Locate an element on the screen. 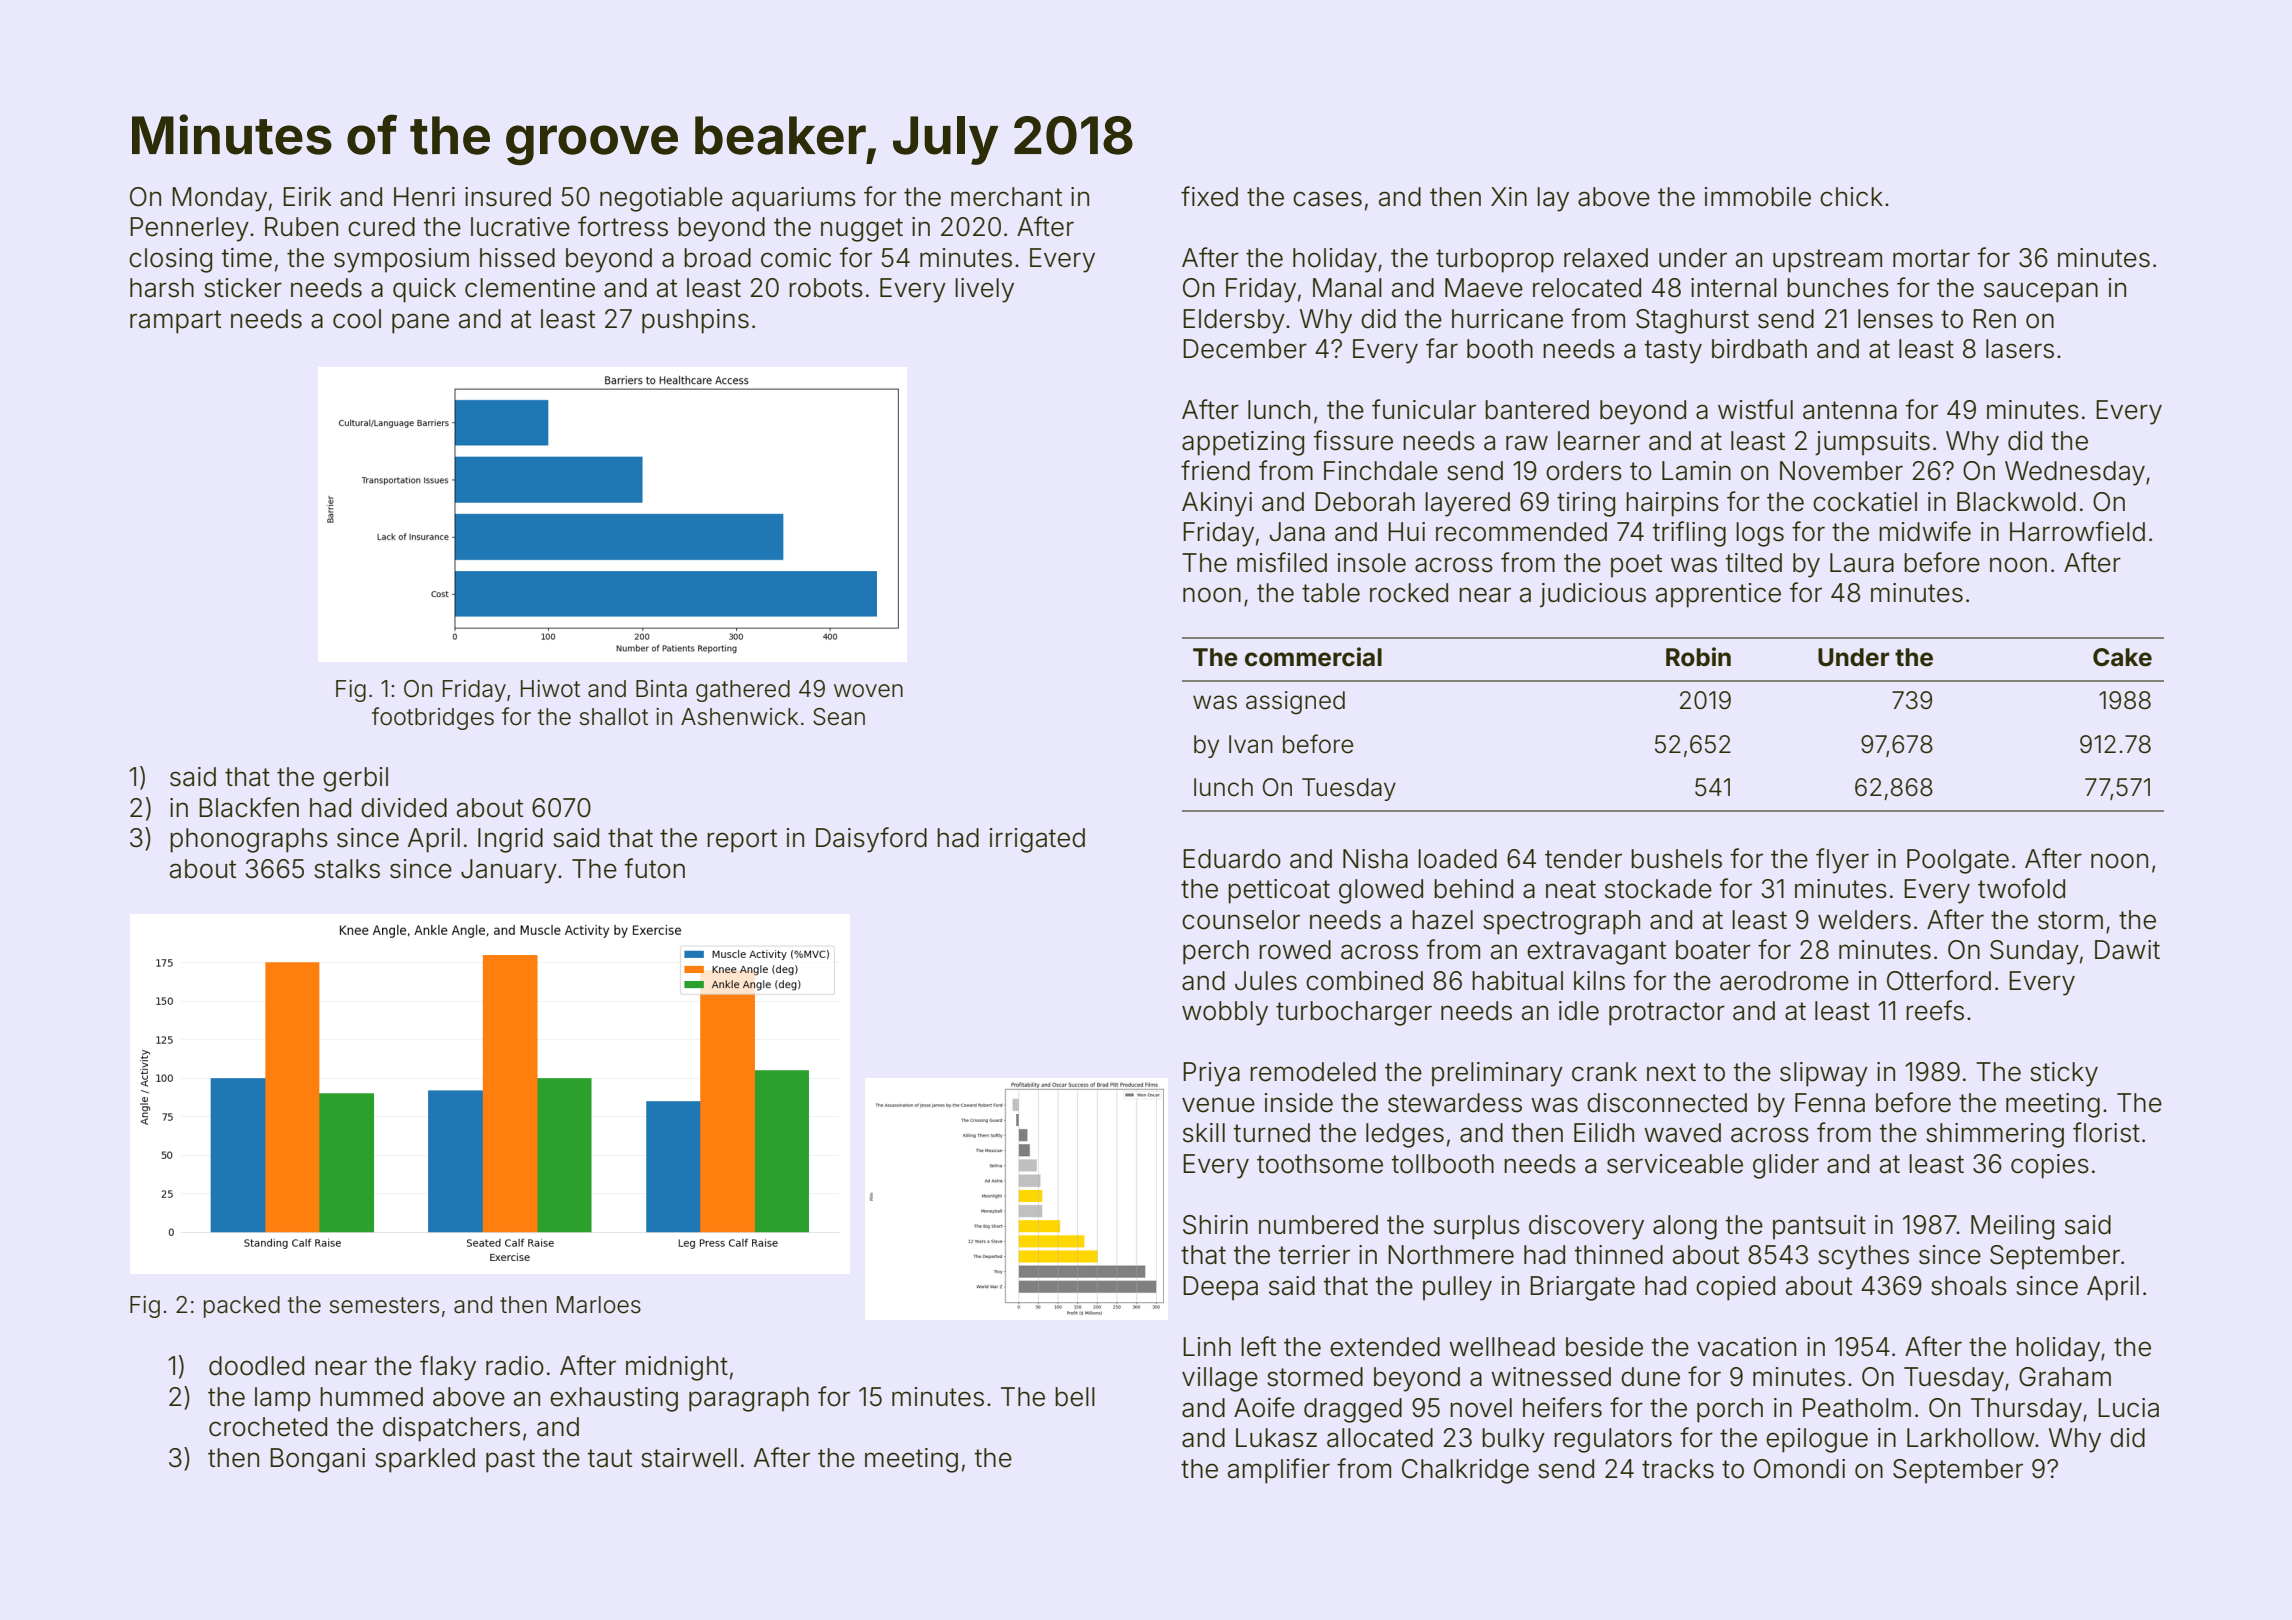 The height and width of the screenshot is (1620, 2292). footbridges is located at coordinates (433, 718).
